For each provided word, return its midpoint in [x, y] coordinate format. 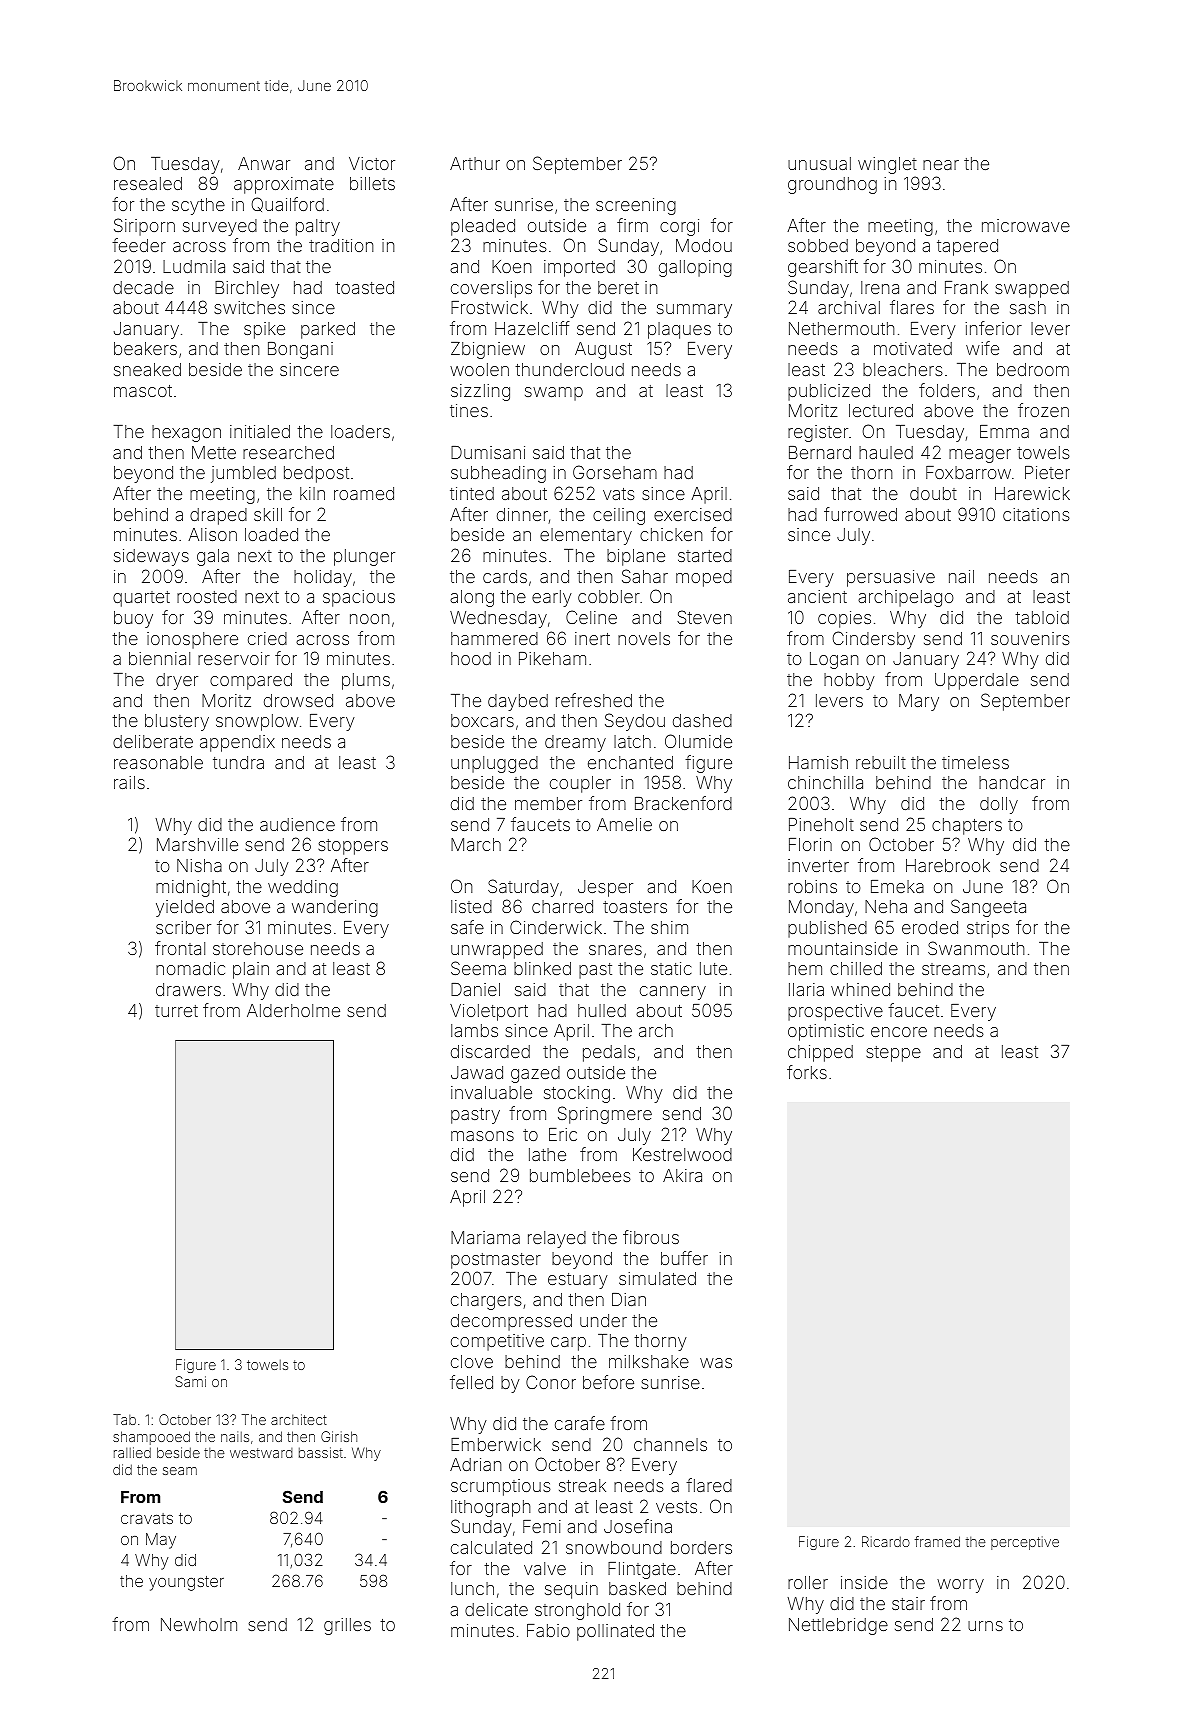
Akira [682, 1175]
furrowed [860, 514]
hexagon [186, 433]
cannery [673, 993]
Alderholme [293, 1010]
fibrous [651, 1237]
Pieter [1047, 472]
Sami [191, 1381]
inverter [818, 865]
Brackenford [683, 803]
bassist [321, 1452]
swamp [554, 394]
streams [953, 969]
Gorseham [615, 472]
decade [143, 287]
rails [129, 782]
